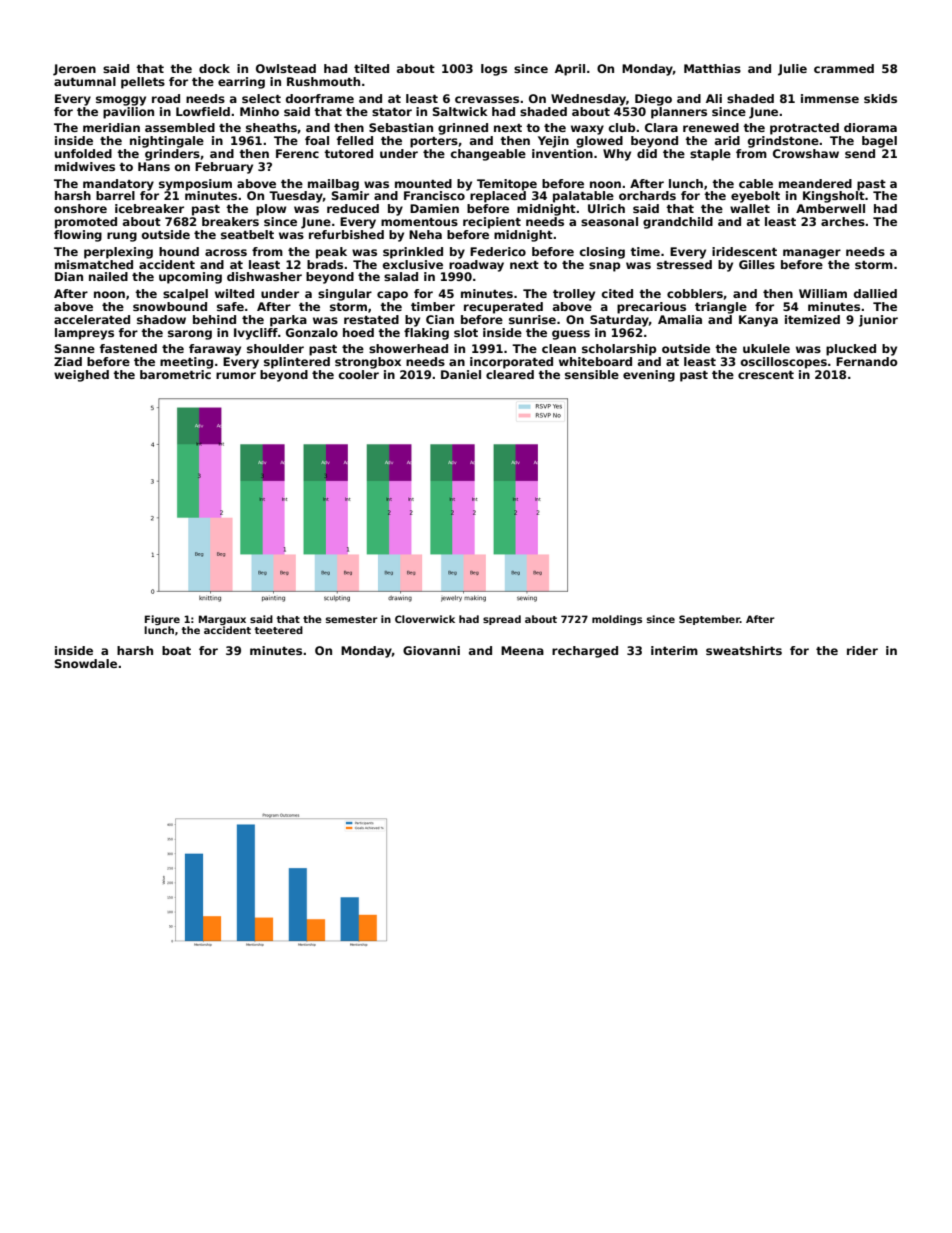  What do you see at coordinates (74, 70) in the document?
I see `Jeroen` at bounding box center [74, 70].
